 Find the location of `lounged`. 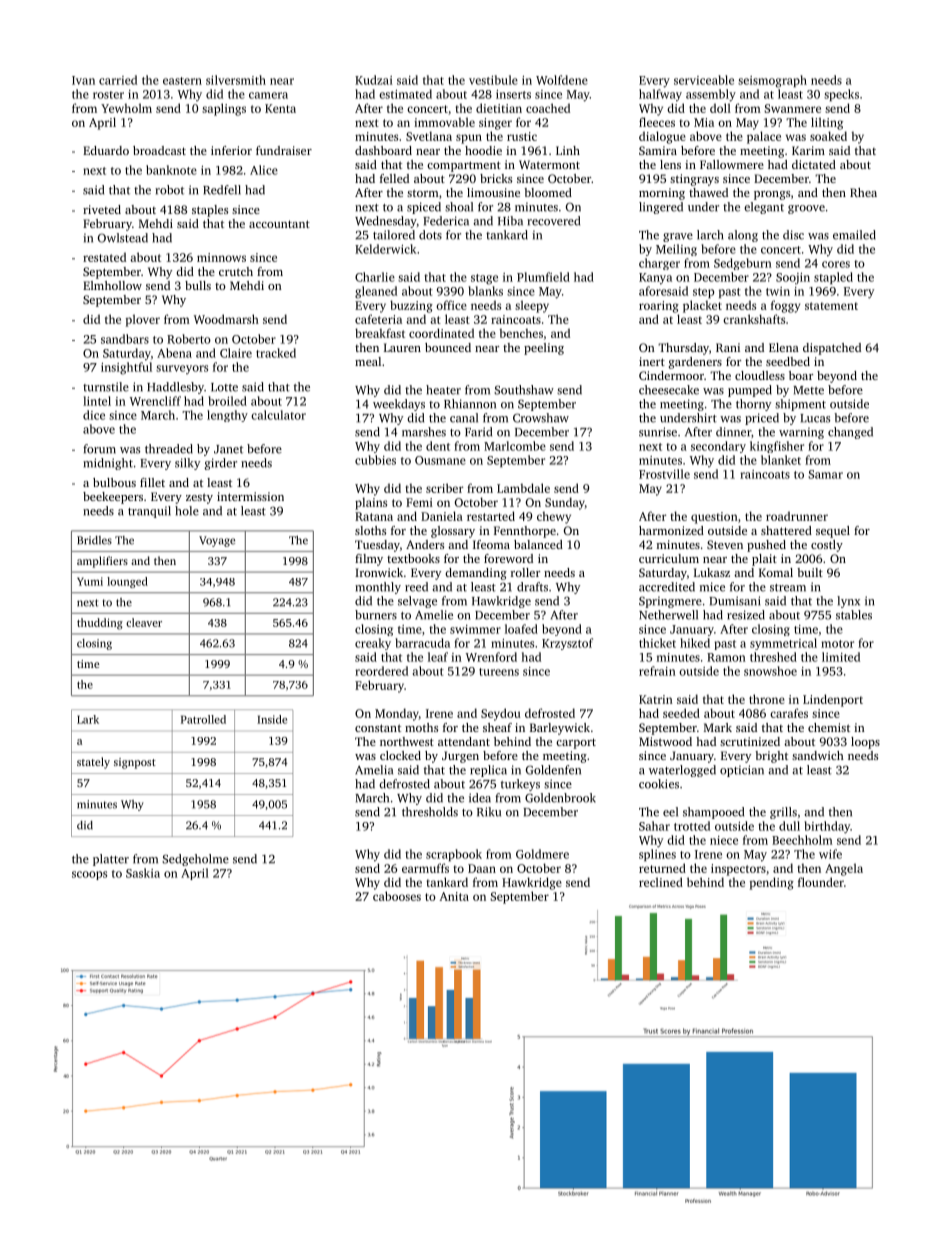

lounged is located at coordinates (127, 582).
